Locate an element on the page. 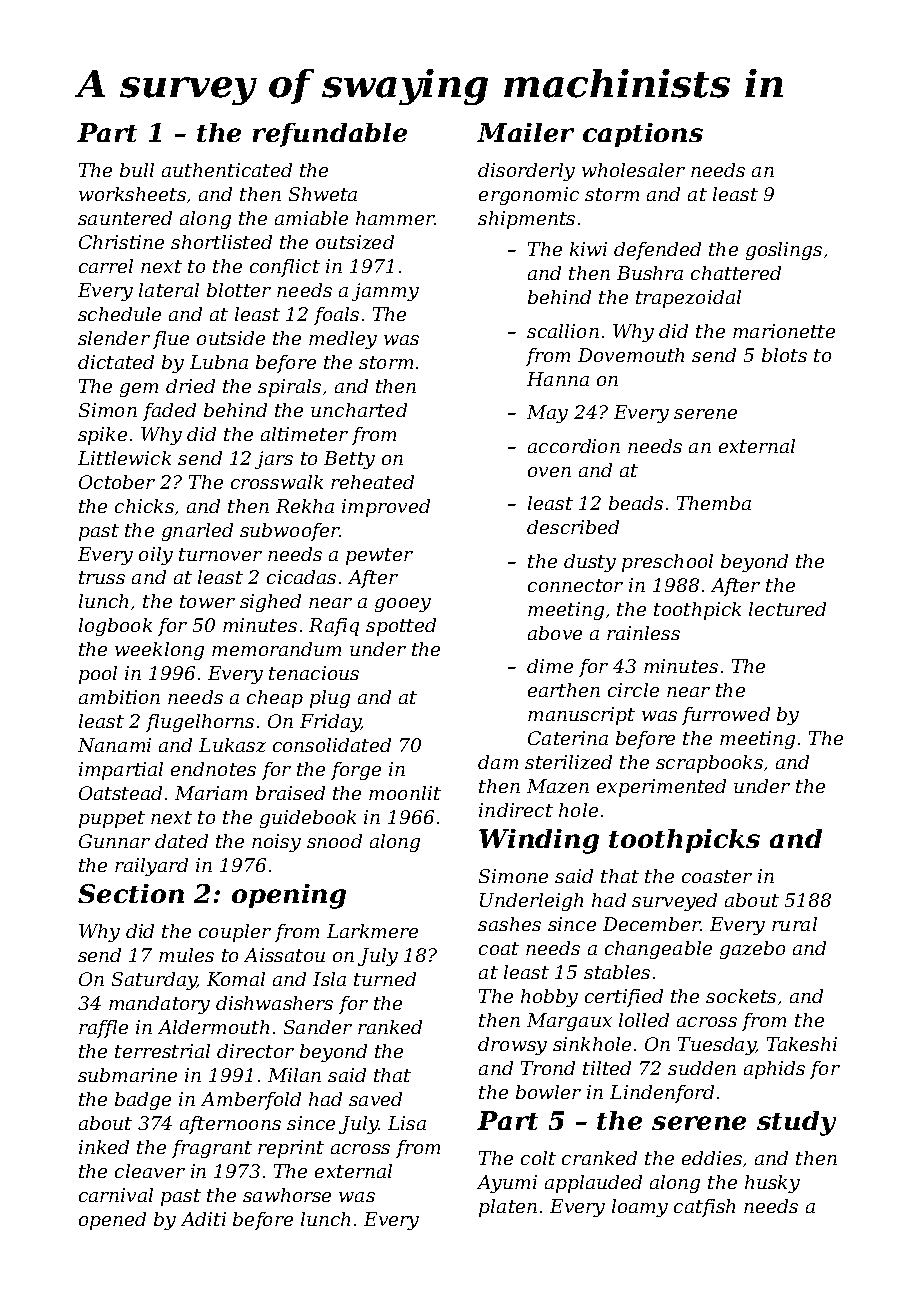 This document has height=1311, width=924. Lubna is located at coordinates (219, 362).
